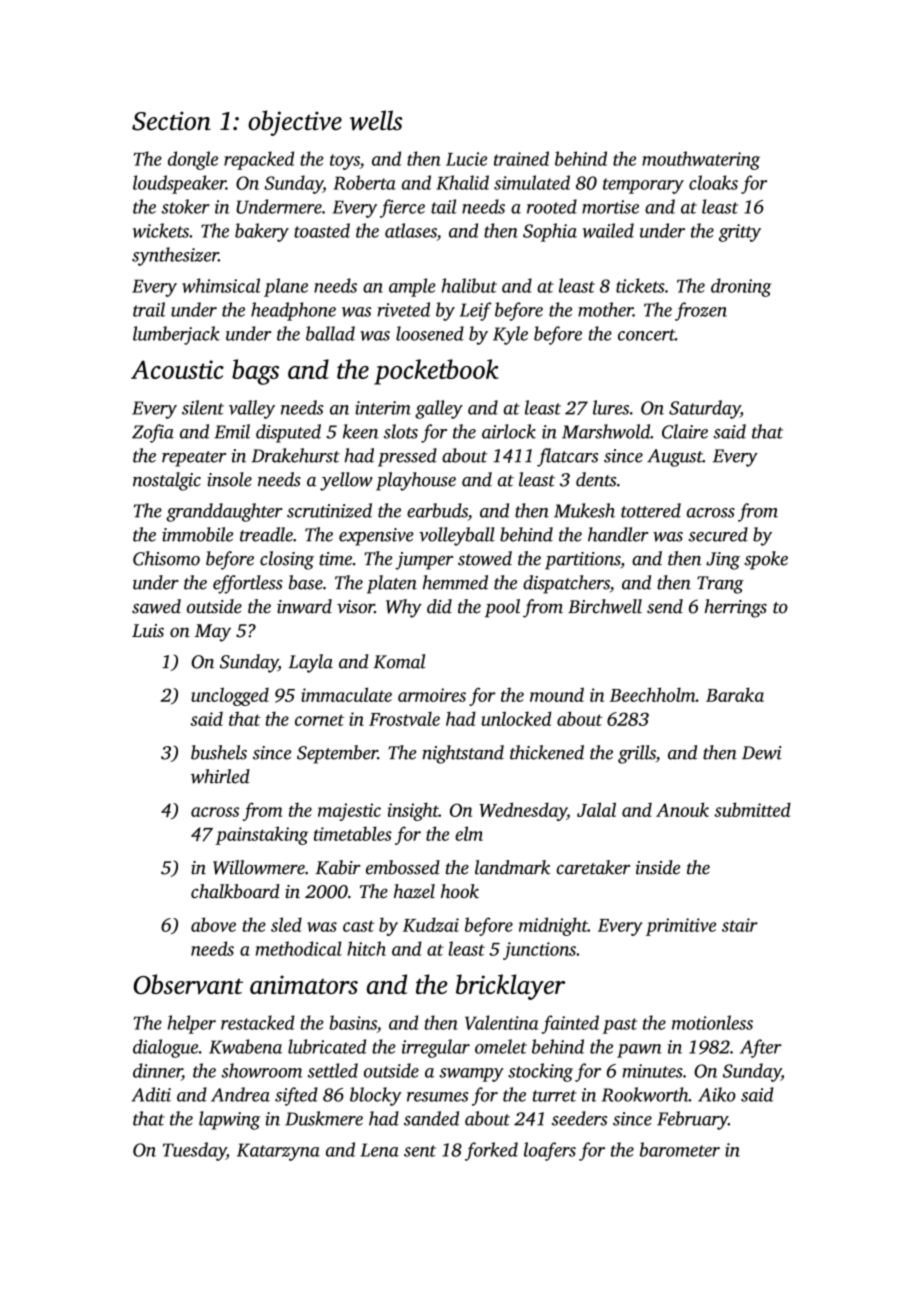  I want to click on sifted, so click(296, 1096).
